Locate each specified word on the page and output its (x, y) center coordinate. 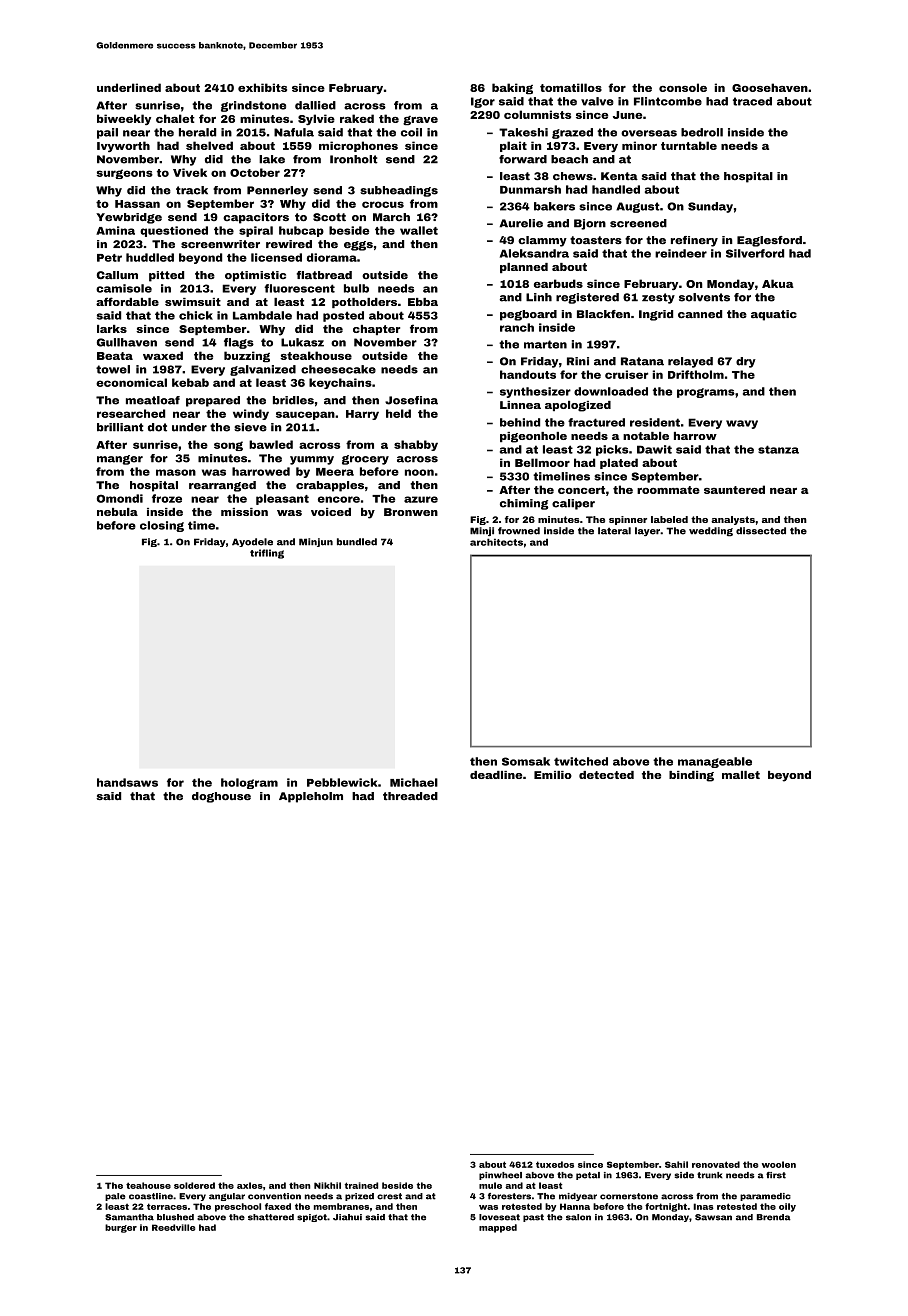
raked (357, 118)
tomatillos (571, 87)
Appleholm (311, 797)
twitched (581, 761)
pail (107, 133)
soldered (194, 1185)
